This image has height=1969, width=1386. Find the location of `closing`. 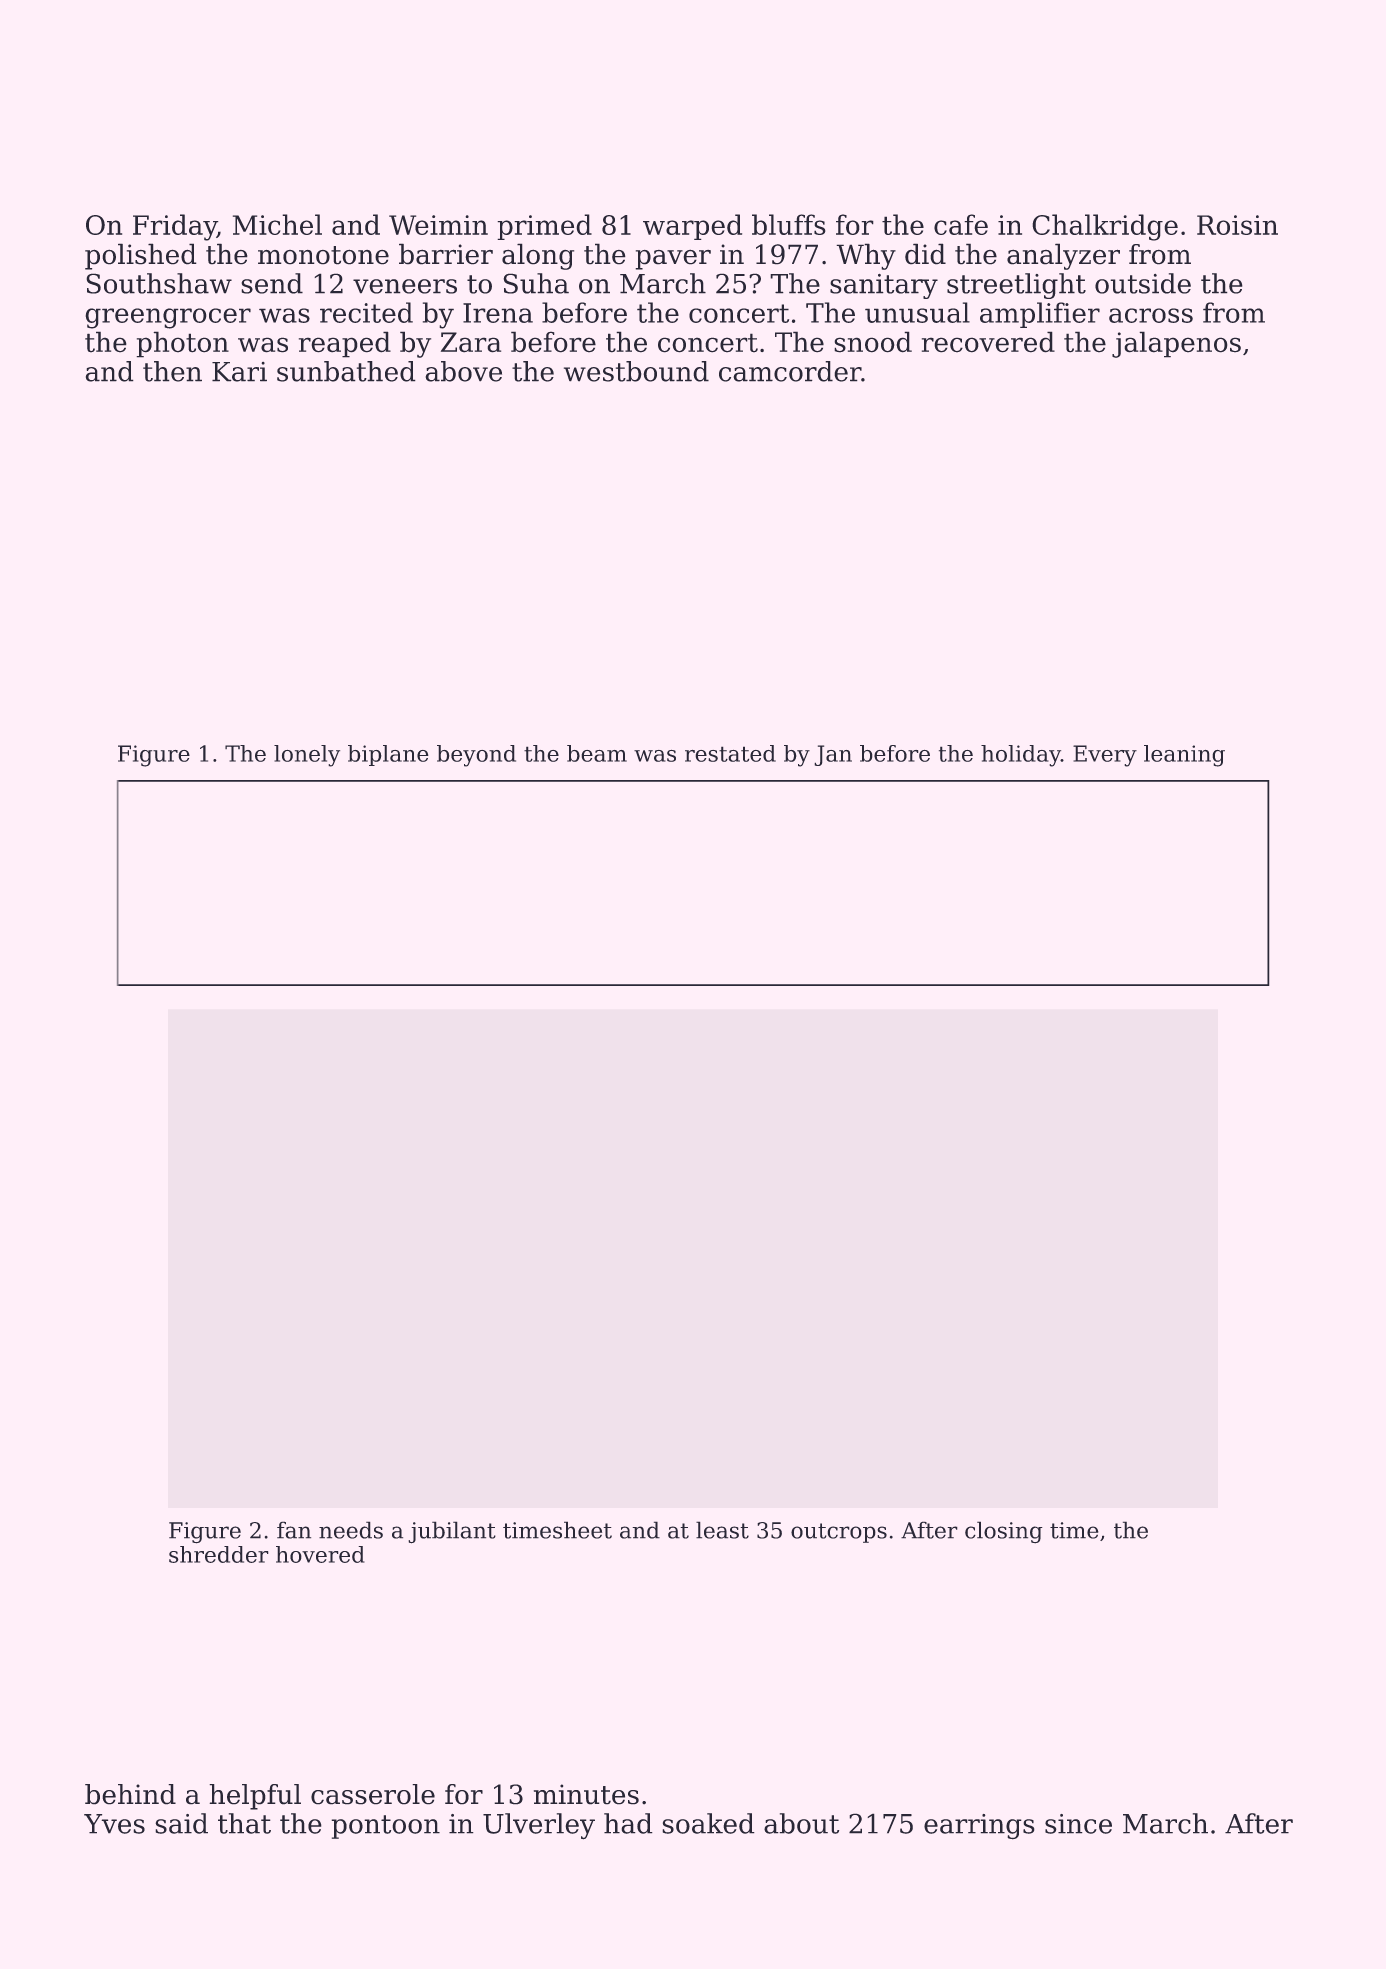

closing is located at coordinates (1004, 1532).
